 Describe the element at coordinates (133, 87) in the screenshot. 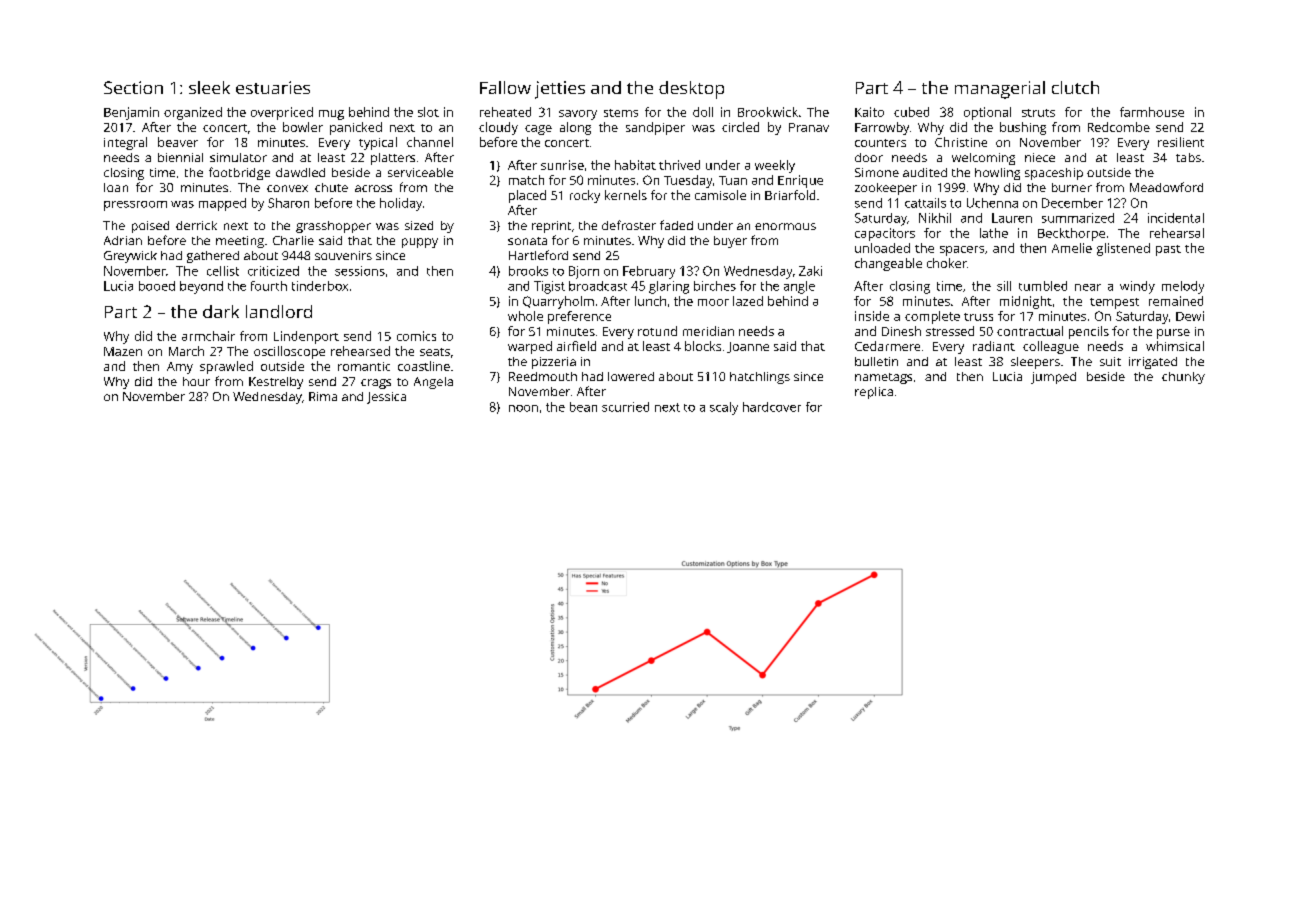

I see `Section` at that location.
